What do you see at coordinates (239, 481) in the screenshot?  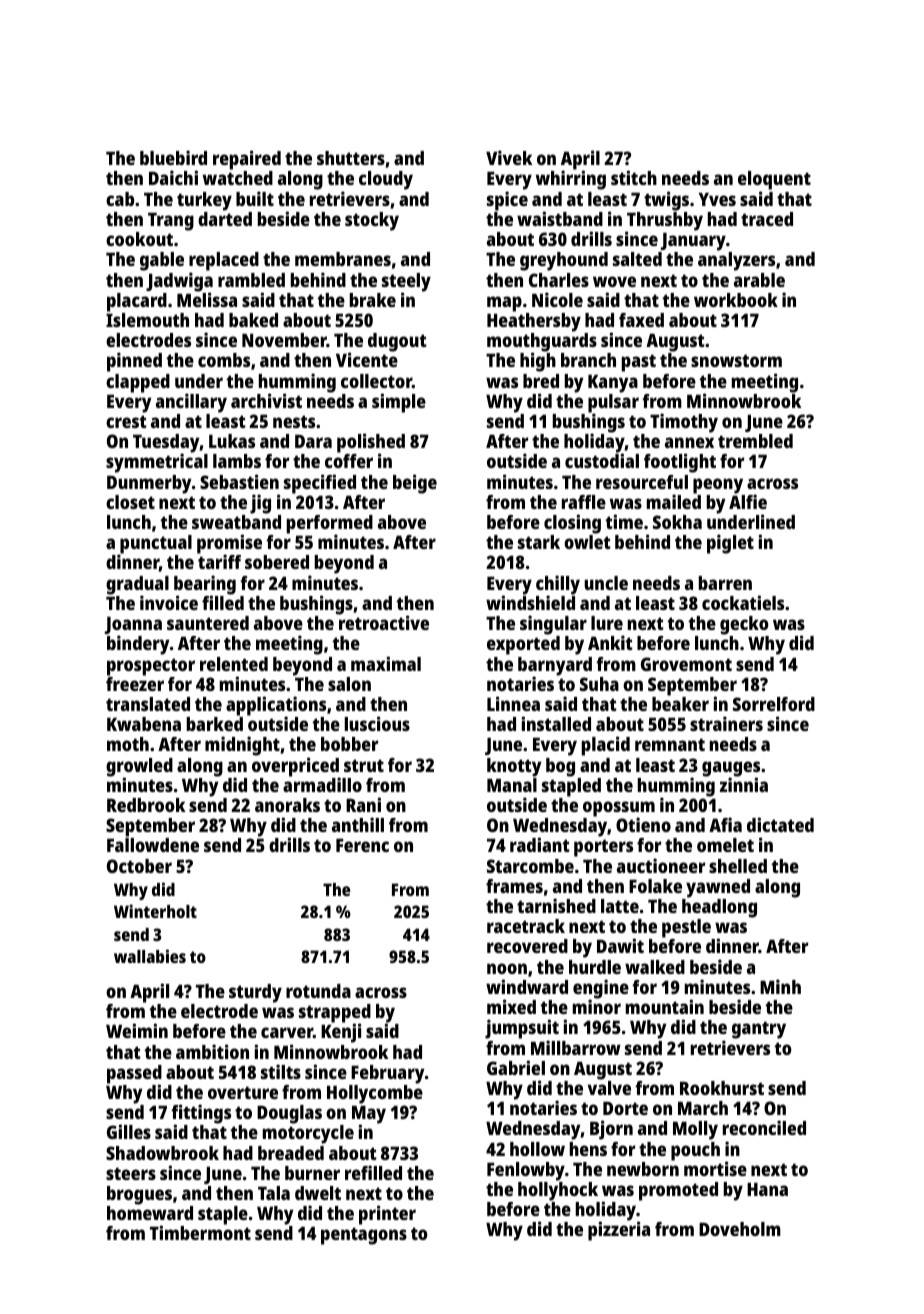 I see `Sebastien` at bounding box center [239, 481].
